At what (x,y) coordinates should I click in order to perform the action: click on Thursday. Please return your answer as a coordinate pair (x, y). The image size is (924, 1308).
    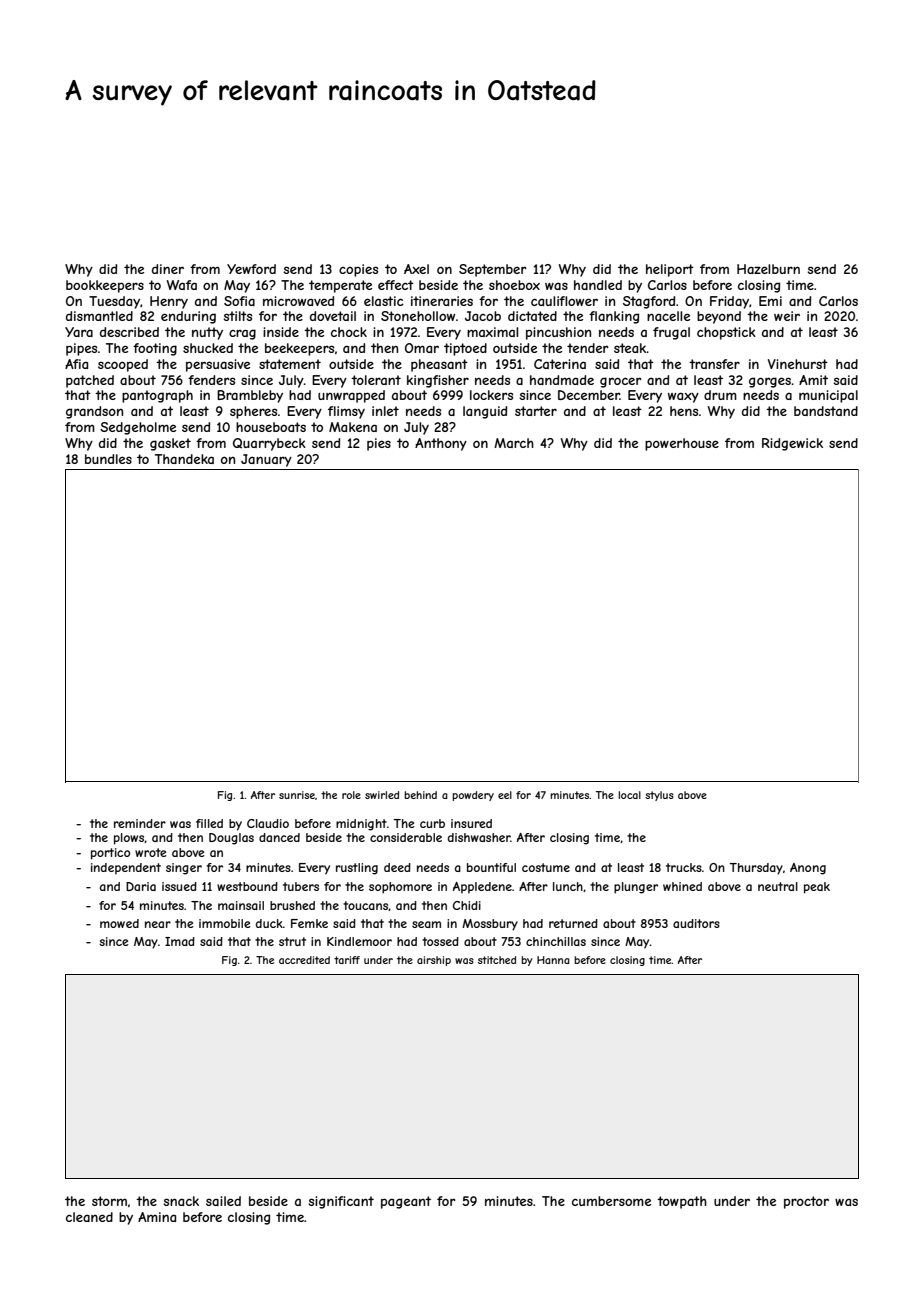
    Looking at the image, I should click on (756, 869).
